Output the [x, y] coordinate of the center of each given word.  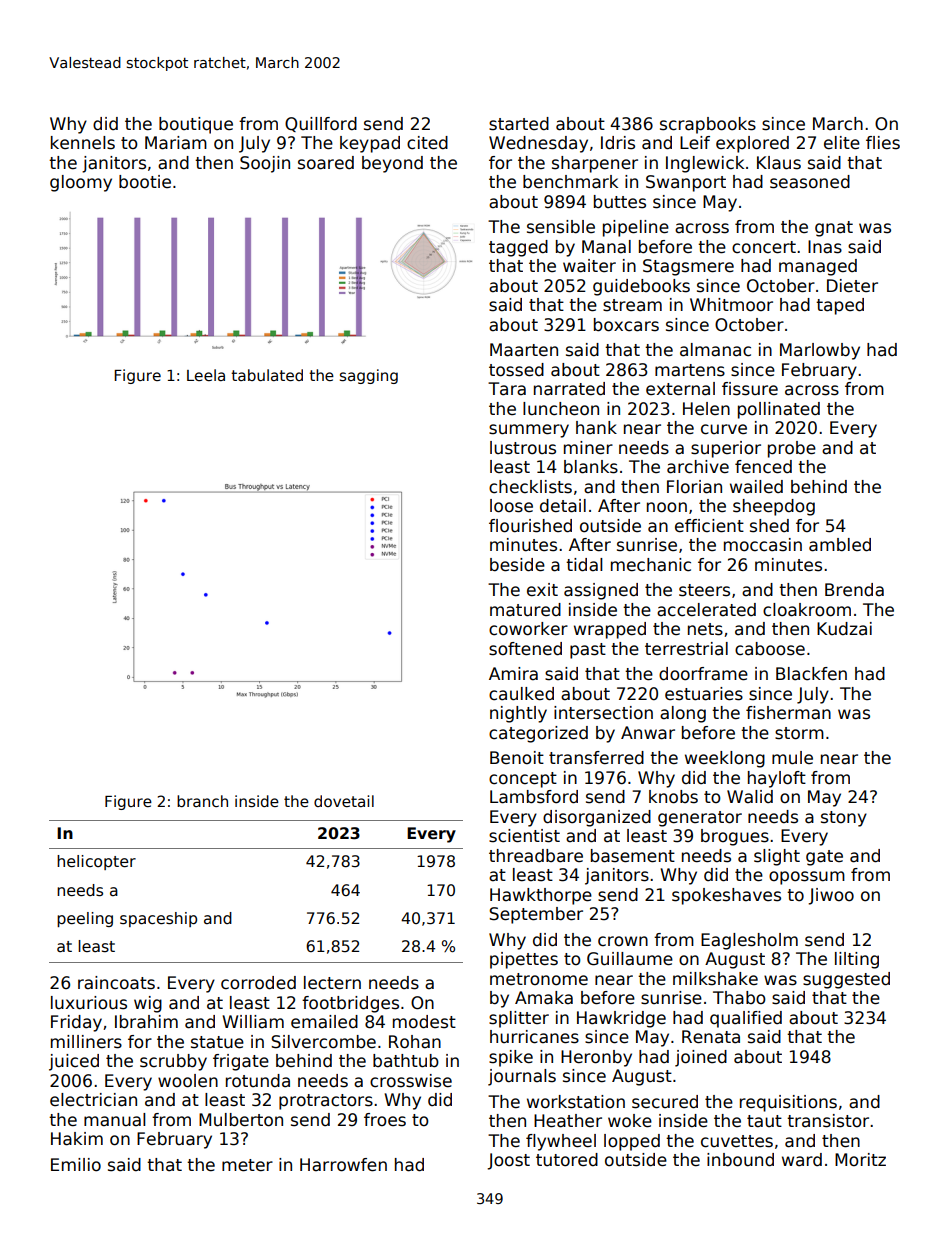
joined [701, 1058]
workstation [576, 1102]
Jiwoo [831, 896]
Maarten [524, 350]
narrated [569, 389]
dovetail [344, 801]
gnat [834, 229]
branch [202, 801]
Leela [206, 375]
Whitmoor [731, 305]
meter [247, 1165]
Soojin [265, 164]
